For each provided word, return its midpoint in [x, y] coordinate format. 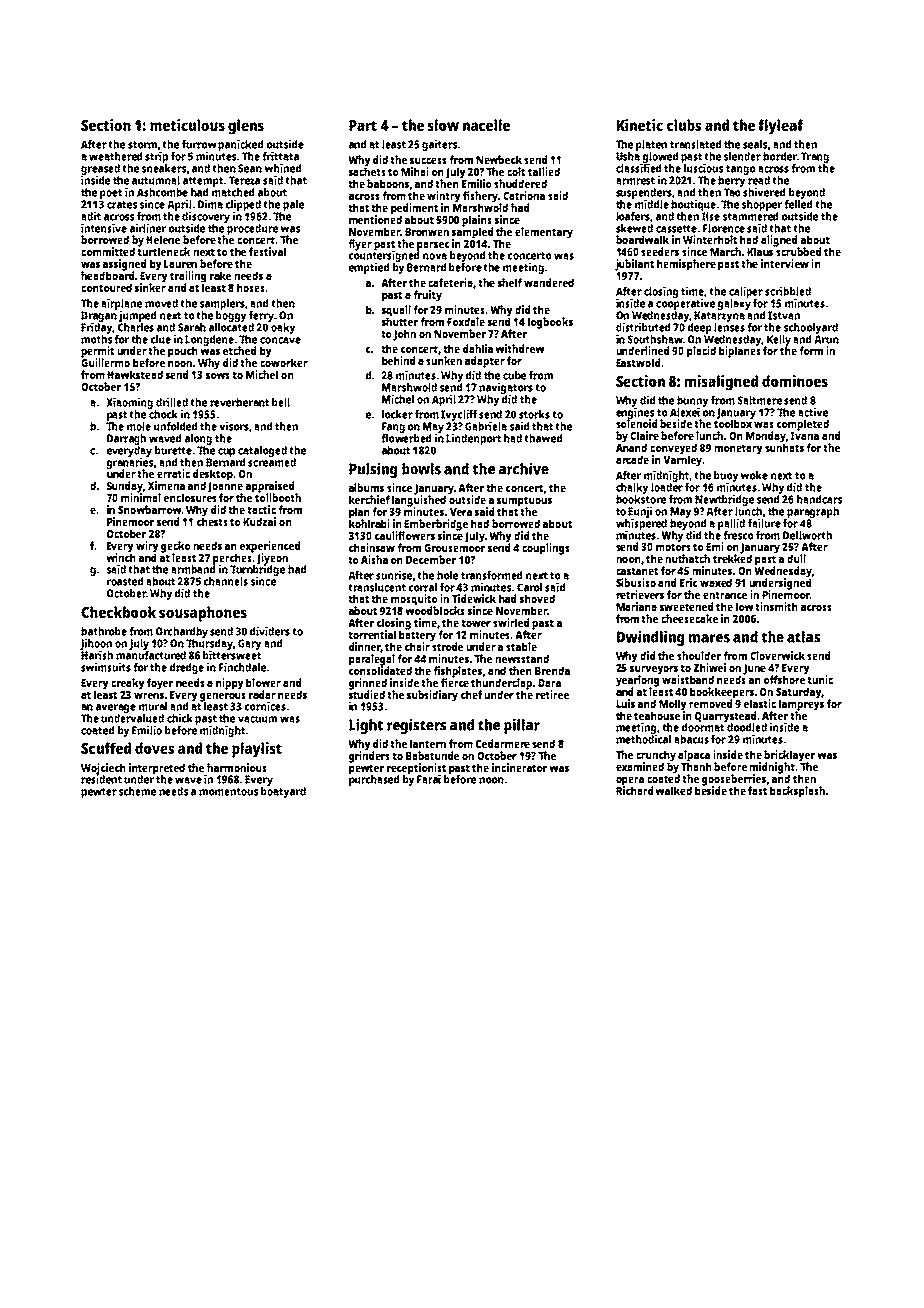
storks [534, 414]
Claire [644, 435]
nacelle [486, 125]
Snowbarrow [149, 509]
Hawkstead [135, 374]
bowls [421, 469]
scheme [137, 791]
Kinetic [640, 125]
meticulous [187, 125]
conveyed [673, 449]
